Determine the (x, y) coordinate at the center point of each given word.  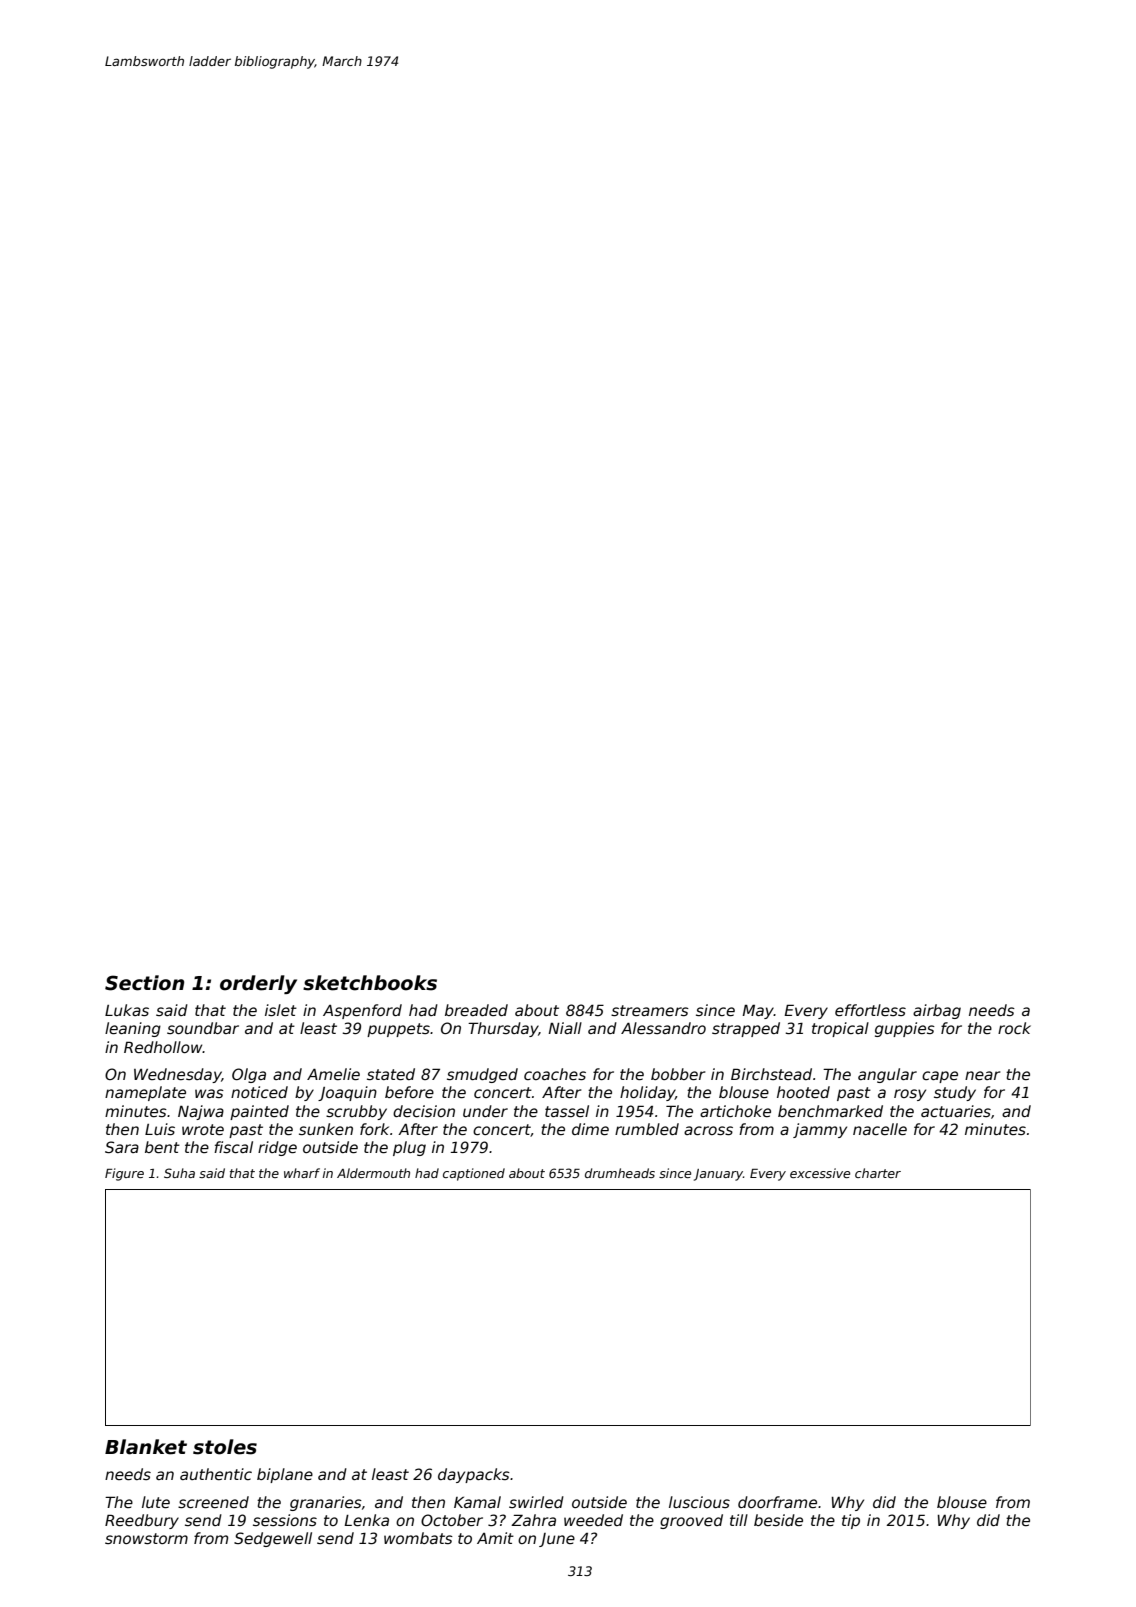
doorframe (777, 1502)
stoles (225, 1447)
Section (144, 983)
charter (878, 1173)
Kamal (477, 1502)
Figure (124, 1174)
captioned (474, 1174)
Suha (179, 1173)
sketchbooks (370, 983)
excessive (820, 1173)
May (758, 1012)
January (718, 1175)
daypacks (474, 1475)
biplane (285, 1475)
